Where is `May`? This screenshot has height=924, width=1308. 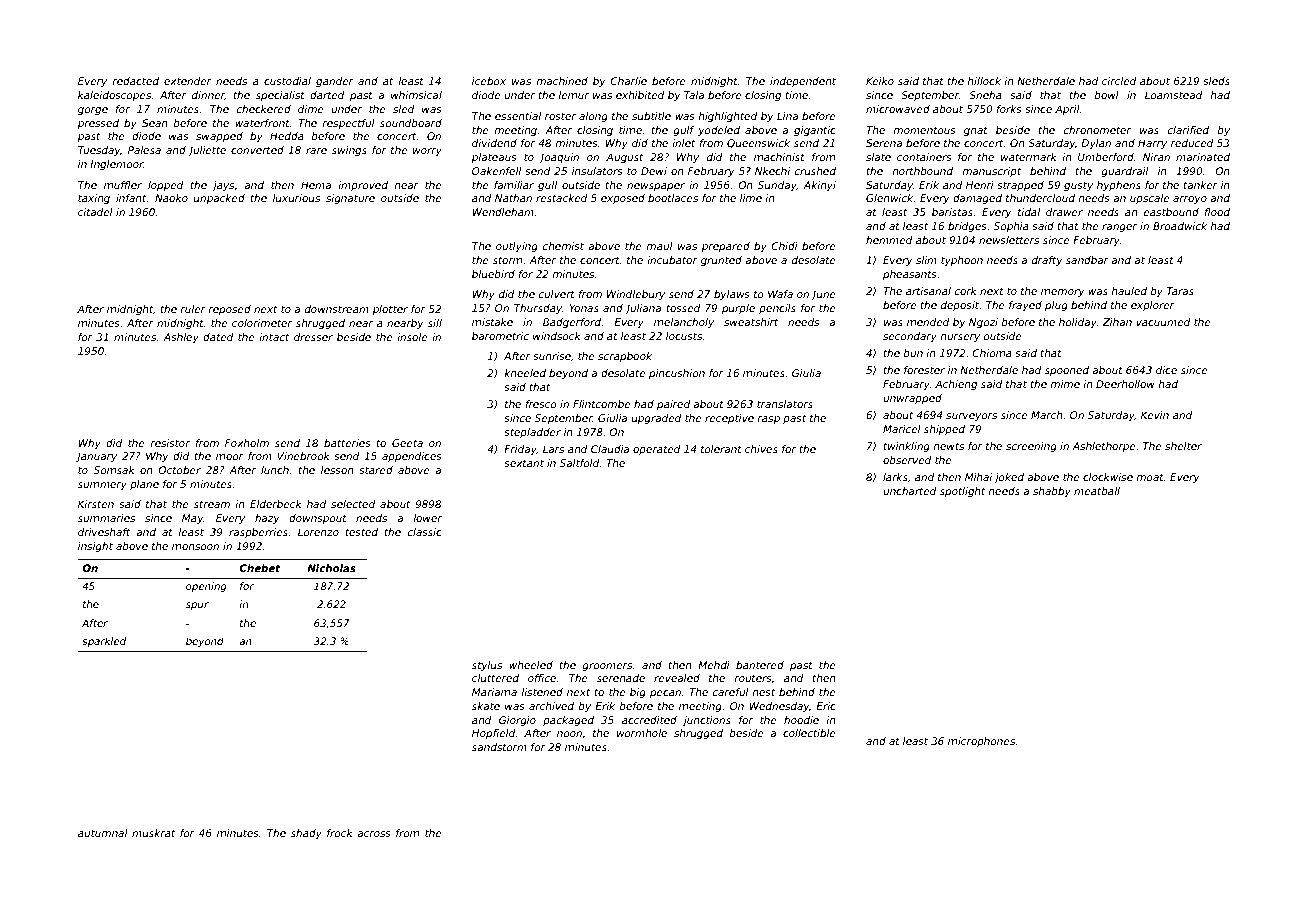
May is located at coordinates (193, 519).
